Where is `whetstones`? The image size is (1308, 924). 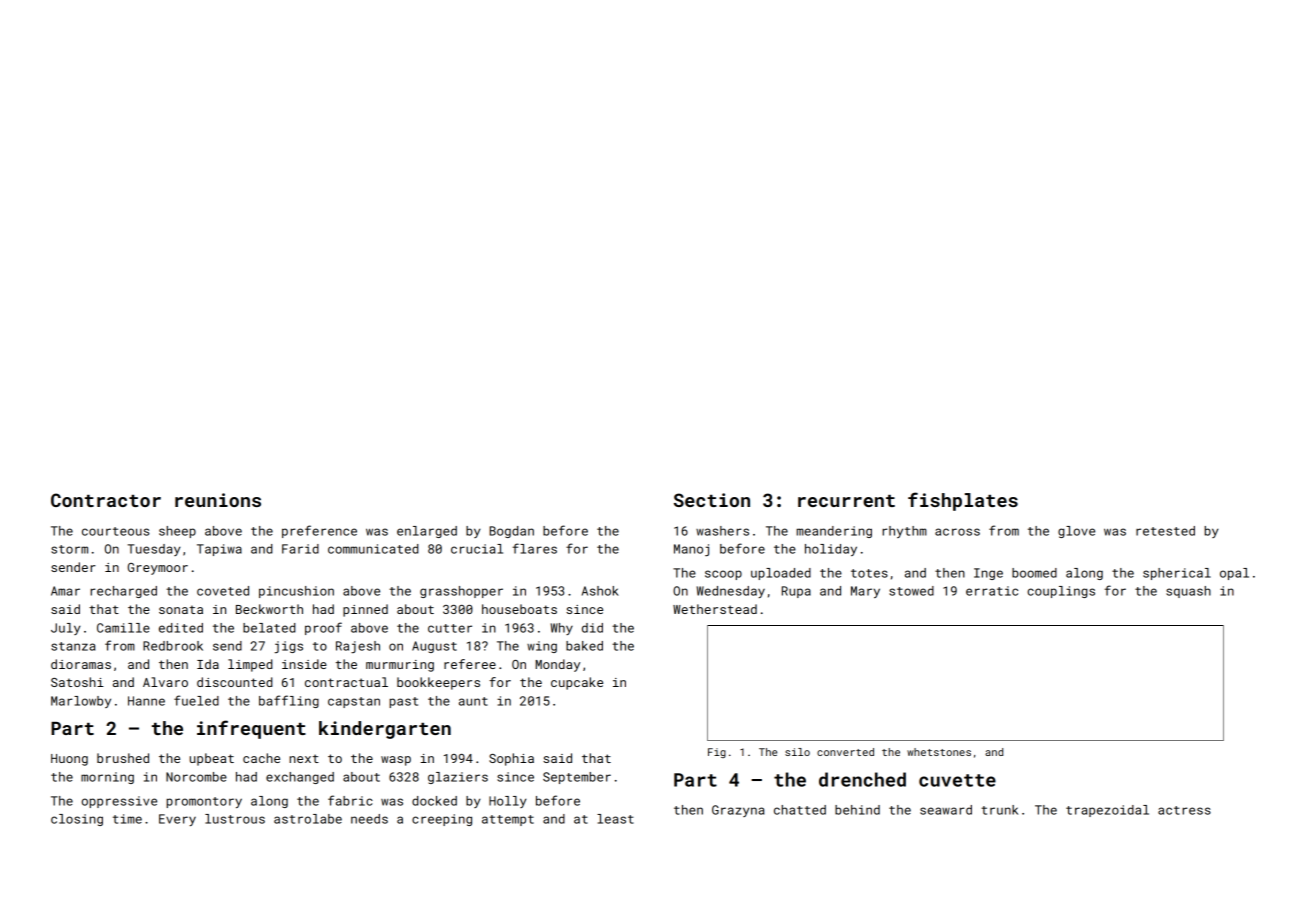
whetstones is located at coordinates (939, 752).
